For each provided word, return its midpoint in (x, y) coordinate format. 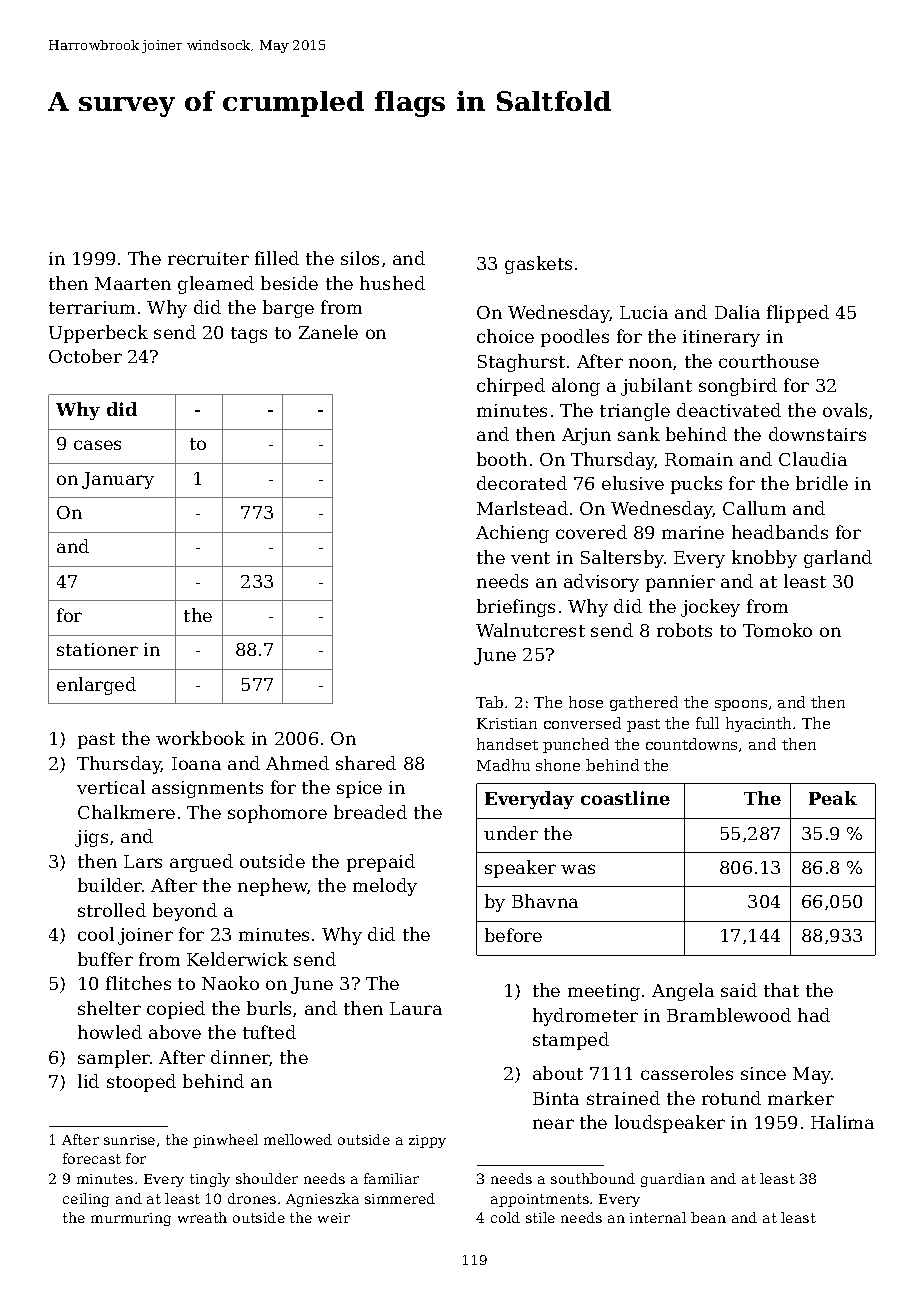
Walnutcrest (530, 630)
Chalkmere (126, 812)
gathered (644, 703)
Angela (683, 992)
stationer (97, 649)
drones (252, 1198)
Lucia (644, 312)
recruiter (208, 258)
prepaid (381, 863)
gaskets (538, 265)
